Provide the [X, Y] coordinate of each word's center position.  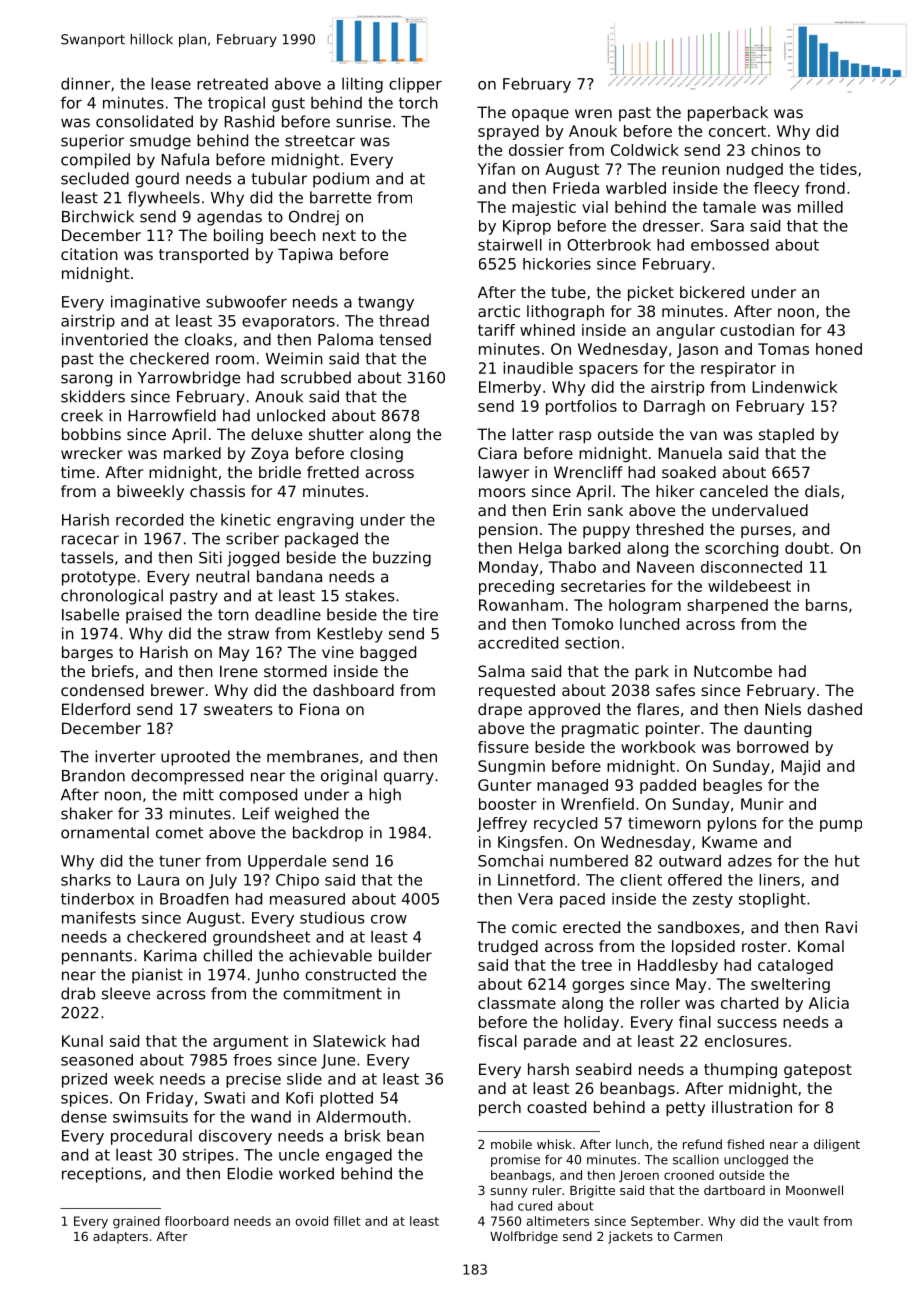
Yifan [496, 169]
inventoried [105, 339]
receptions [102, 1175]
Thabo [572, 567]
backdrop [328, 834]
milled [820, 207]
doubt [807, 548]
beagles [732, 786]
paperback [728, 113]
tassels [87, 557]
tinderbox [97, 899]
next [339, 235]
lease [171, 83]
